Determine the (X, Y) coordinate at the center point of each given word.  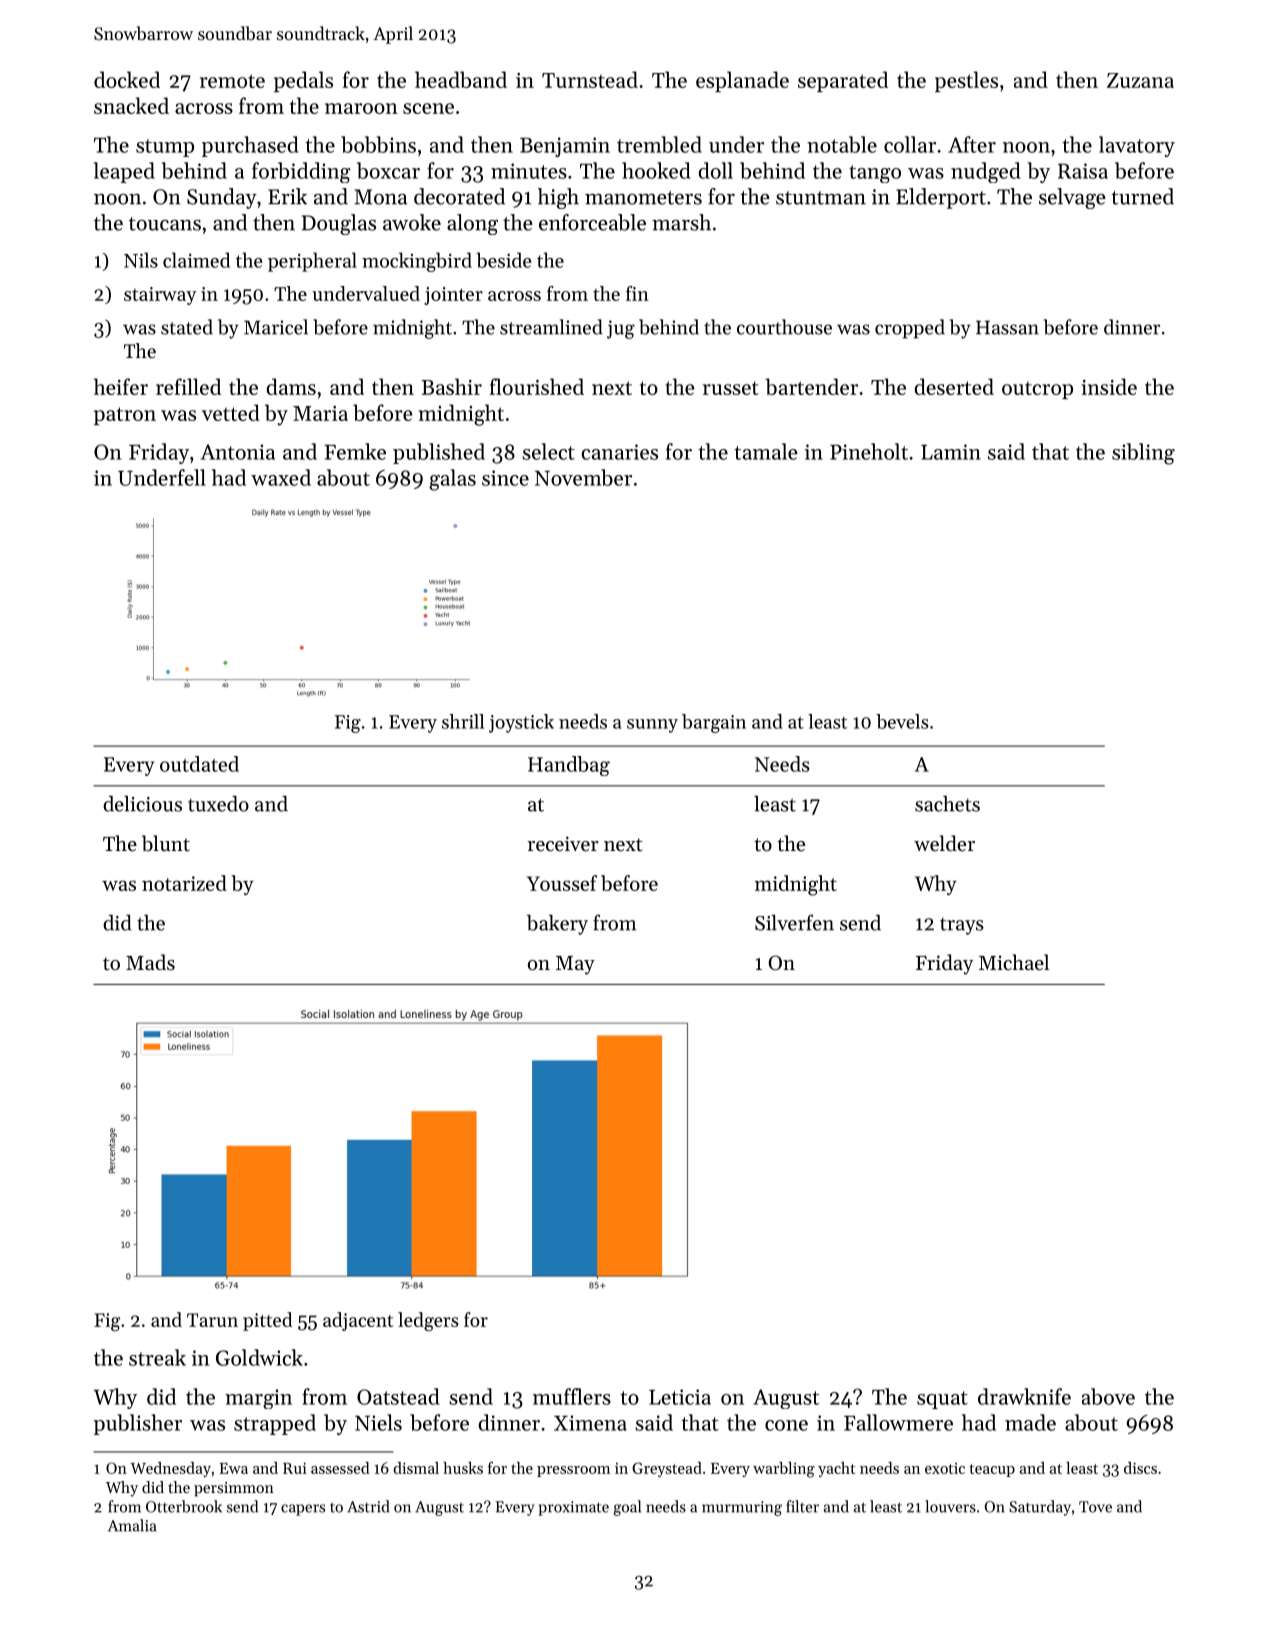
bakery (557, 924)
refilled (188, 386)
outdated (199, 764)
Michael (1014, 962)
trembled (659, 144)
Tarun (212, 1320)
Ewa (233, 1468)
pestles (966, 81)
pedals (303, 81)
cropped (910, 329)
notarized (184, 883)
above (1108, 1396)
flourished (537, 386)
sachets (947, 804)
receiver (563, 844)
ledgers (428, 1321)
